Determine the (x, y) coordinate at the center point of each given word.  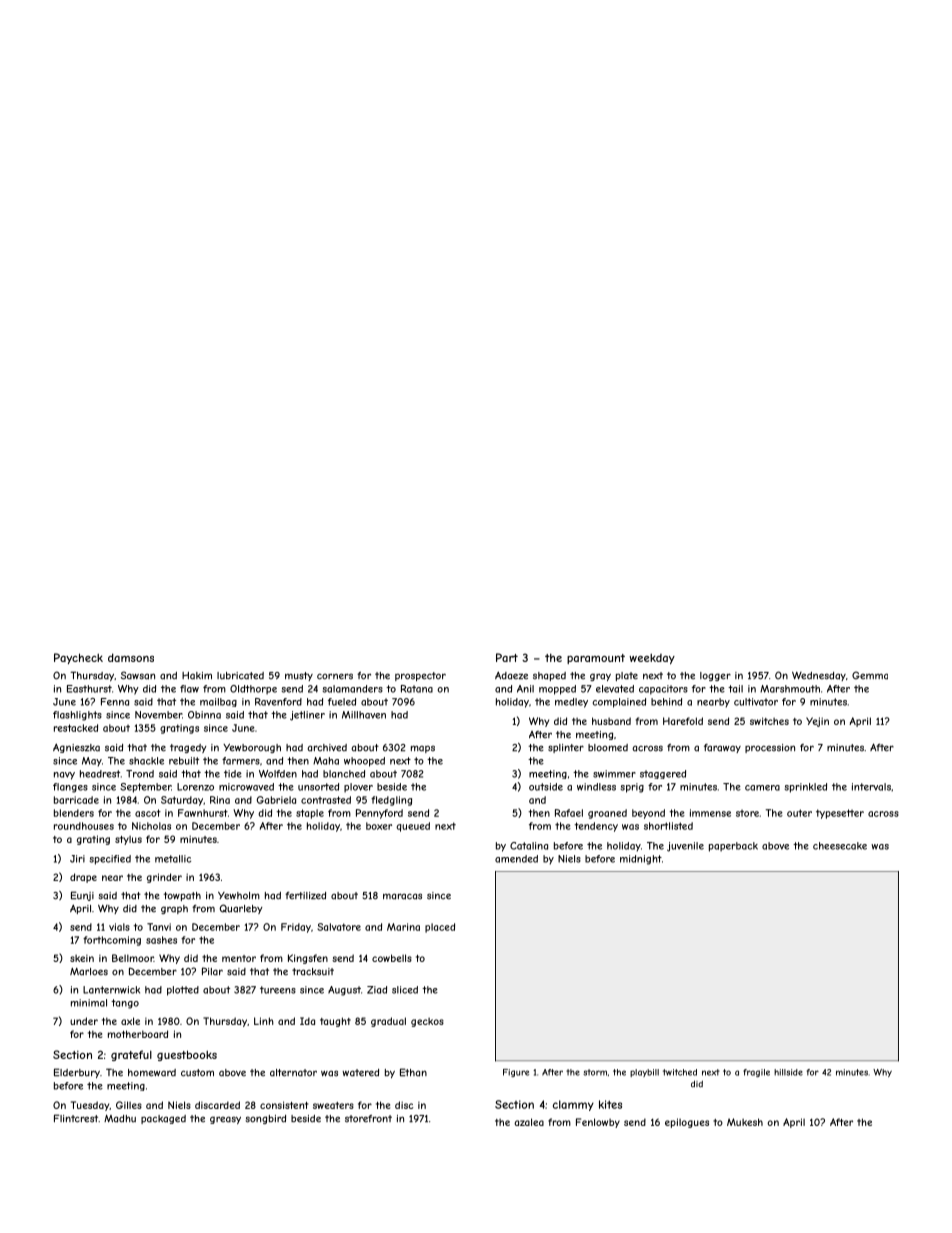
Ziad (377, 990)
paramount (596, 659)
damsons (131, 657)
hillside (788, 1072)
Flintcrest (76, 1118)
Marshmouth (790, 689)
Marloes (89, 972)
